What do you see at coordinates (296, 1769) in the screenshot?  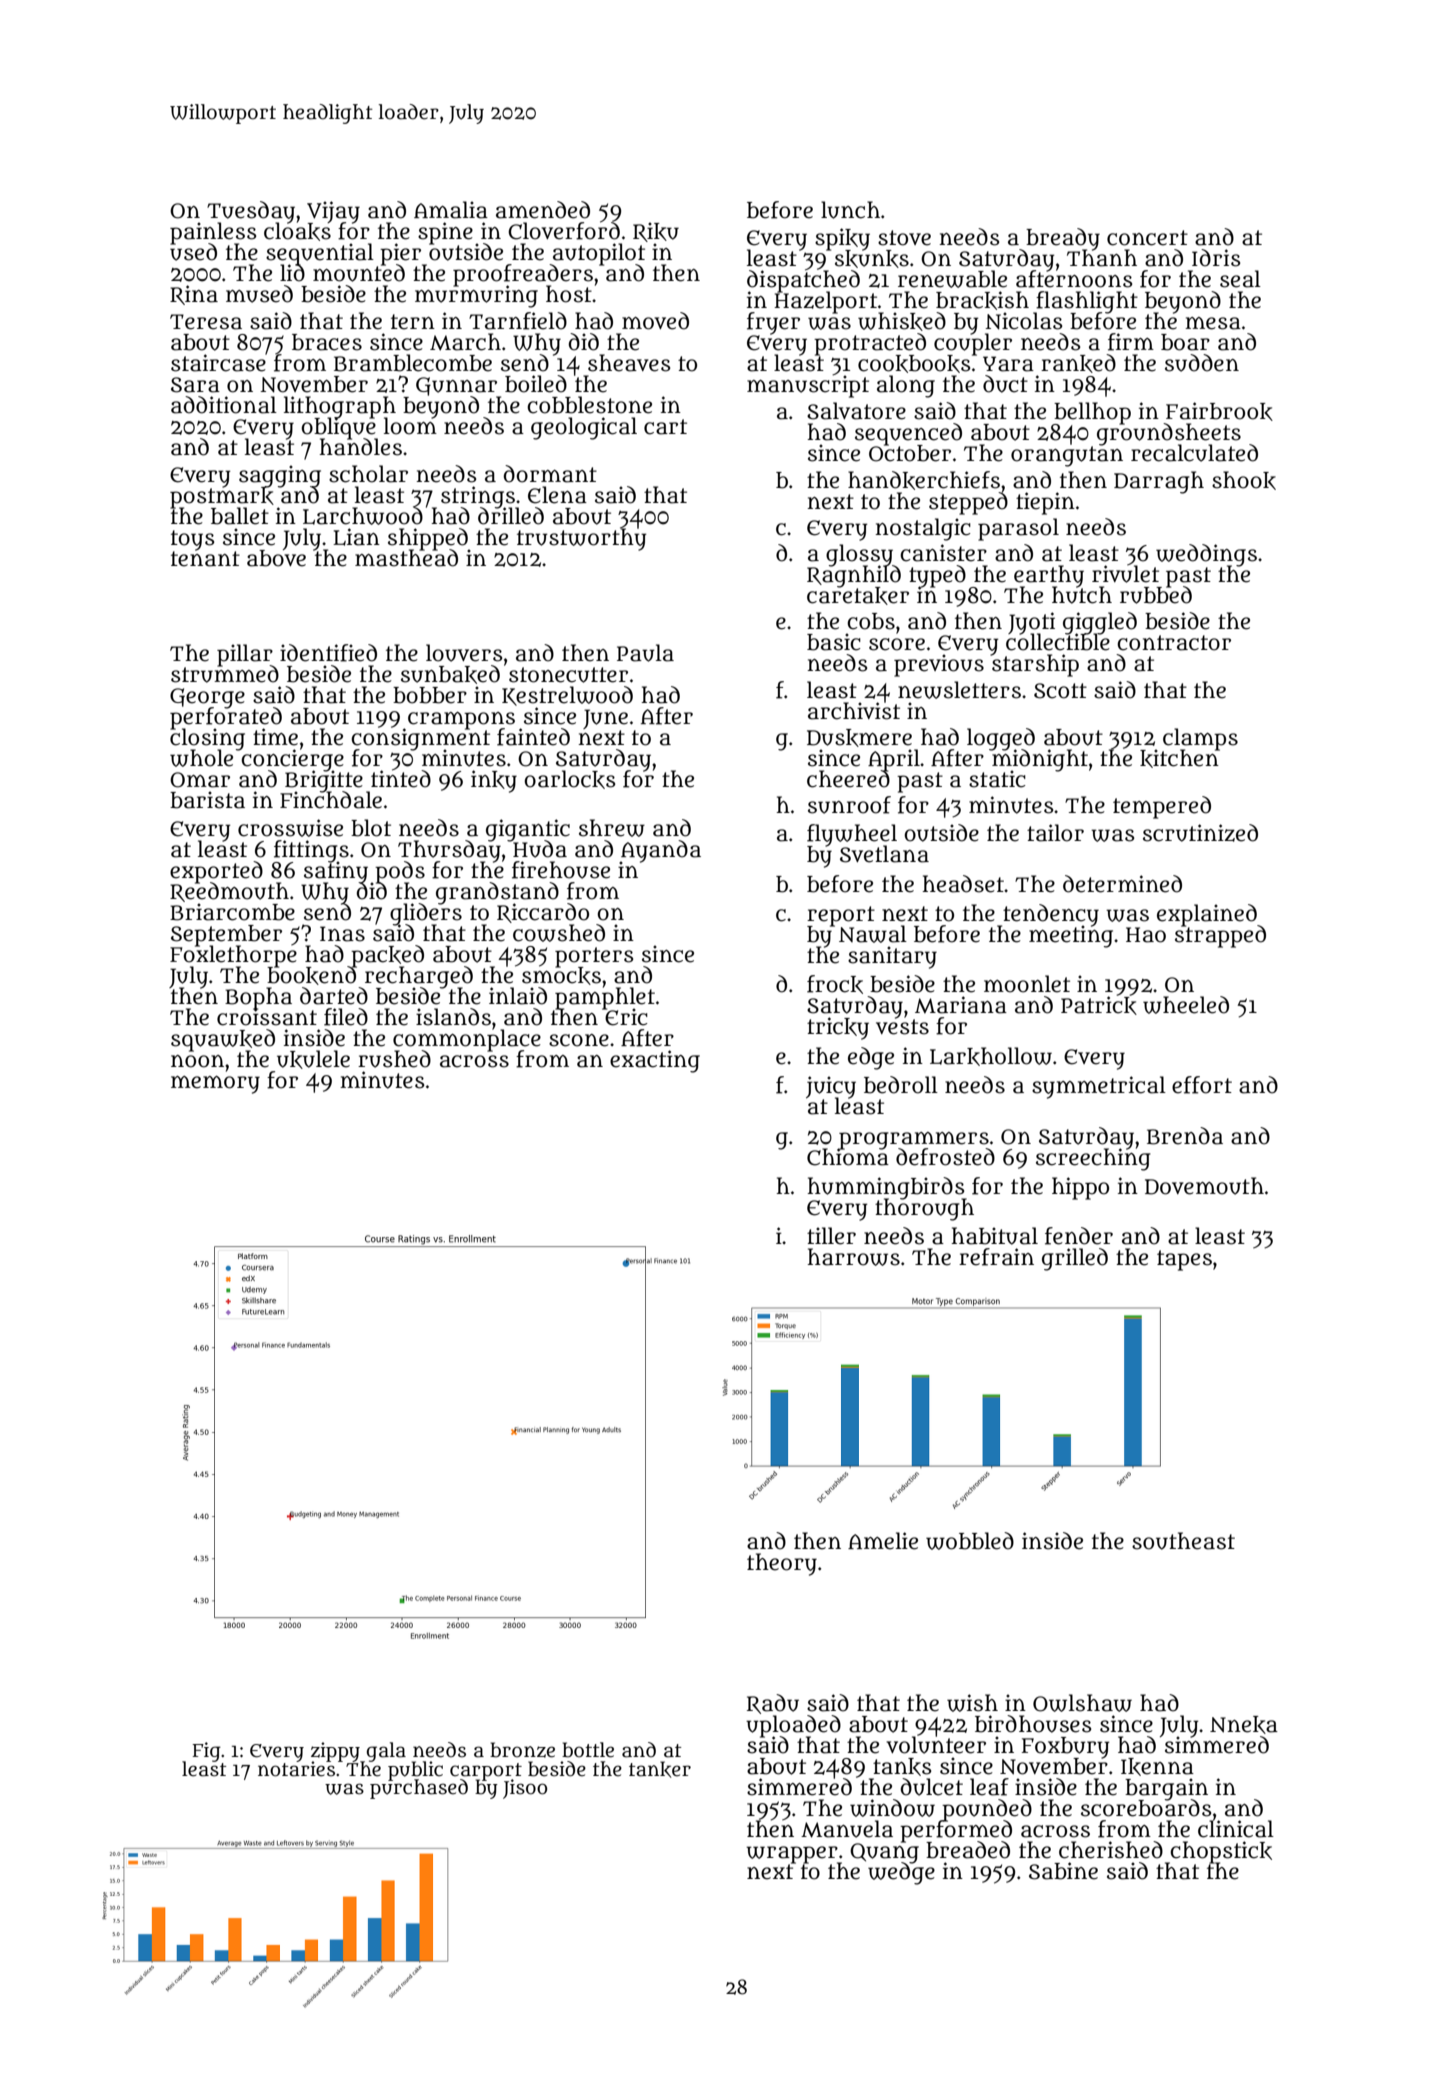 I see `notaries` at bounding box center [296, 1769].
